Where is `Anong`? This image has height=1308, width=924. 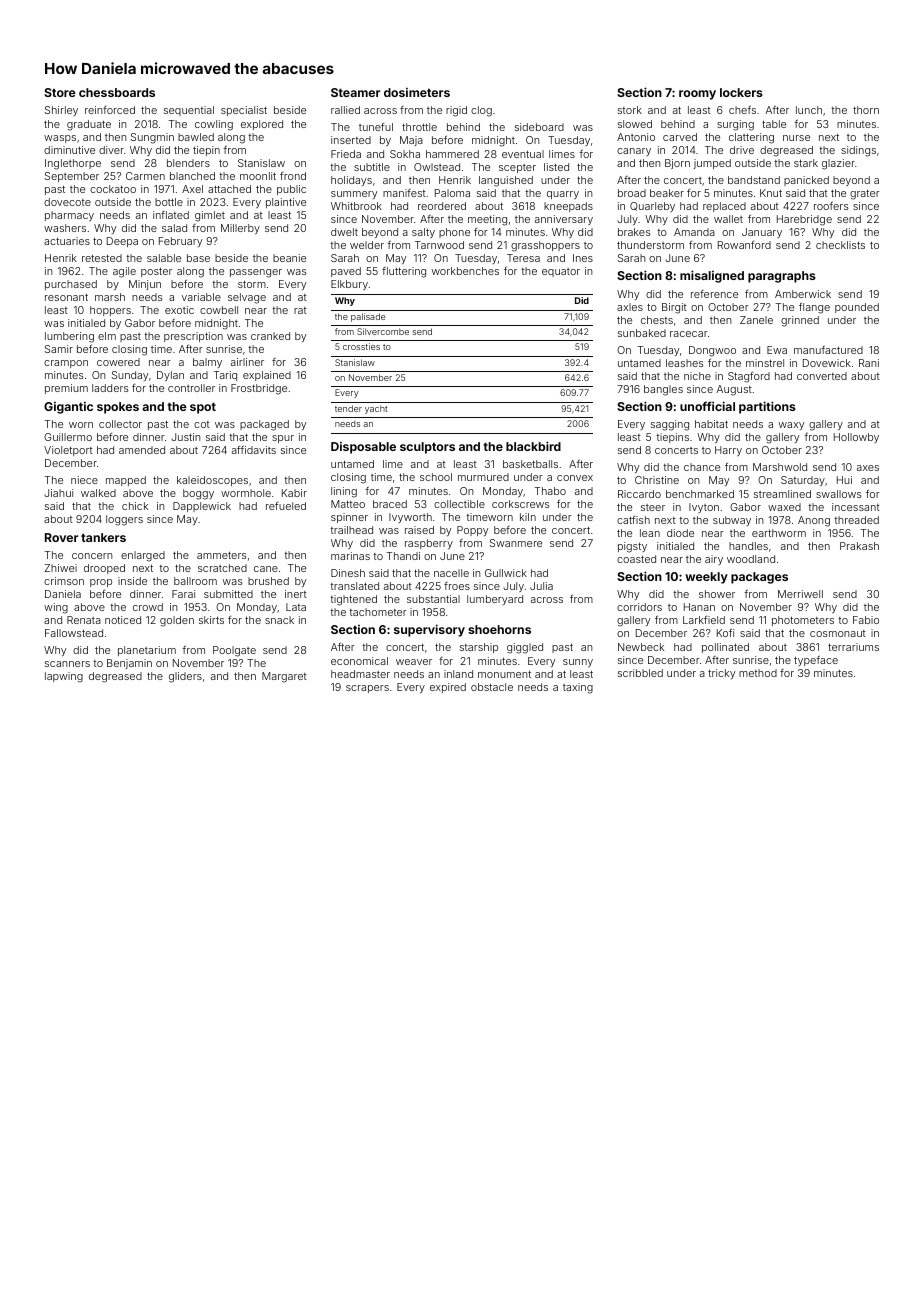 Anong is located at coordinates (814, 521).
